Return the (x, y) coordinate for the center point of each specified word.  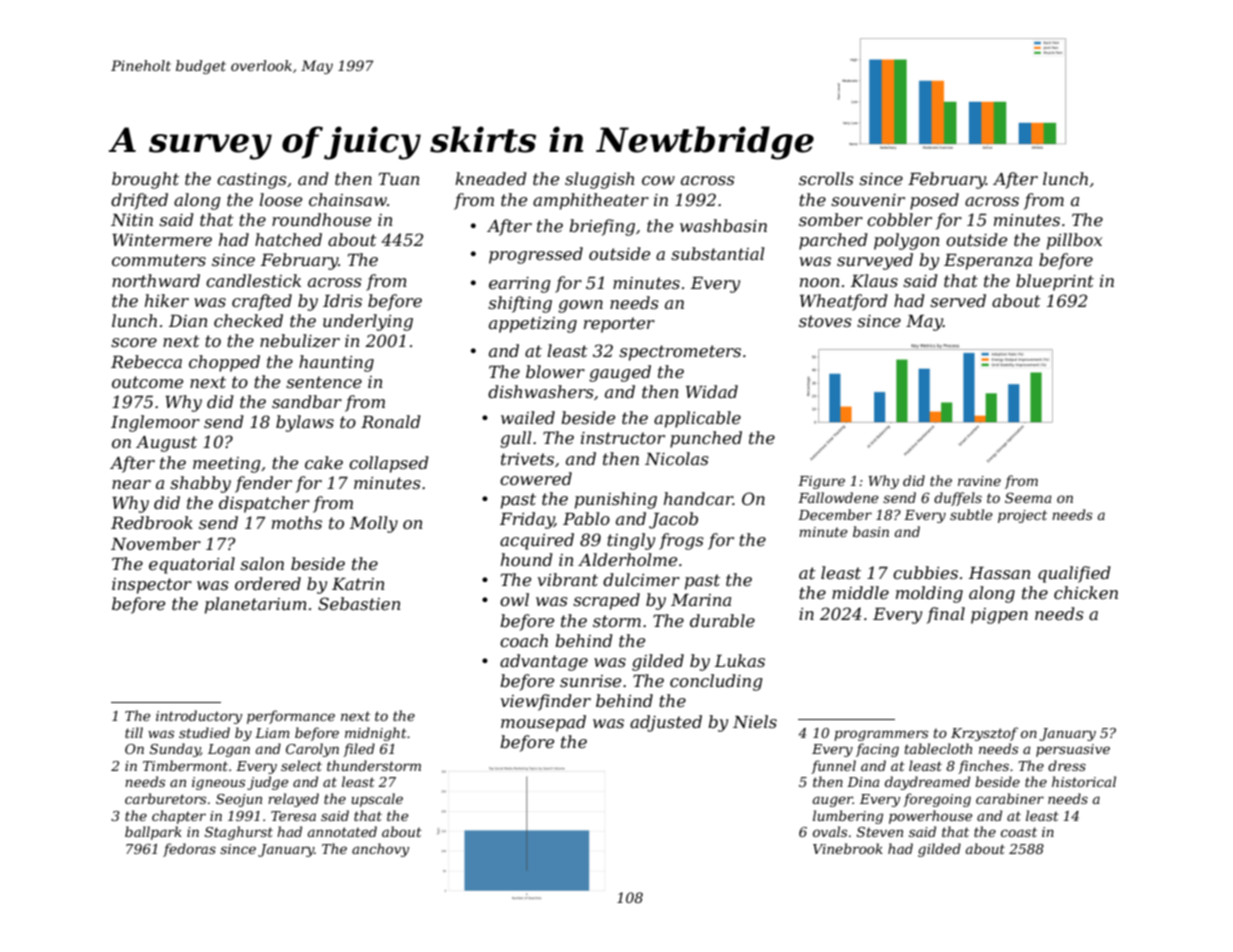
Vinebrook (848, 848)
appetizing (533, 325)
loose (280, 199)
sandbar (307, 401)
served (958, 300)
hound (527, 559)
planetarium (256, 605)
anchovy (380, 850)
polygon (906, 241)
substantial (717, 253)
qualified (1074, 574)
